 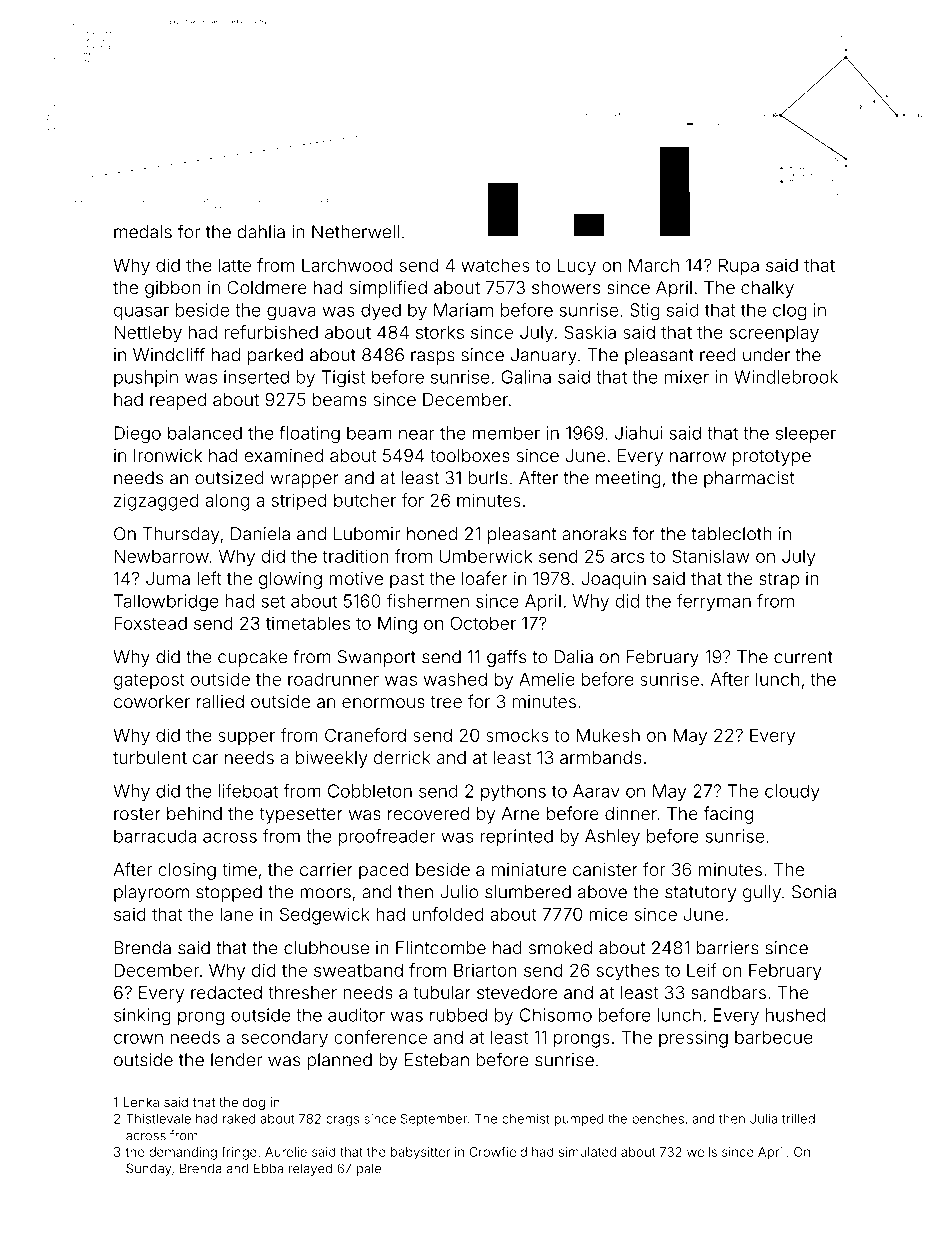 What do you see at coordinates (577, 267) in the screenshot?
I see `Lucy` at bounding box center [577, 267].
